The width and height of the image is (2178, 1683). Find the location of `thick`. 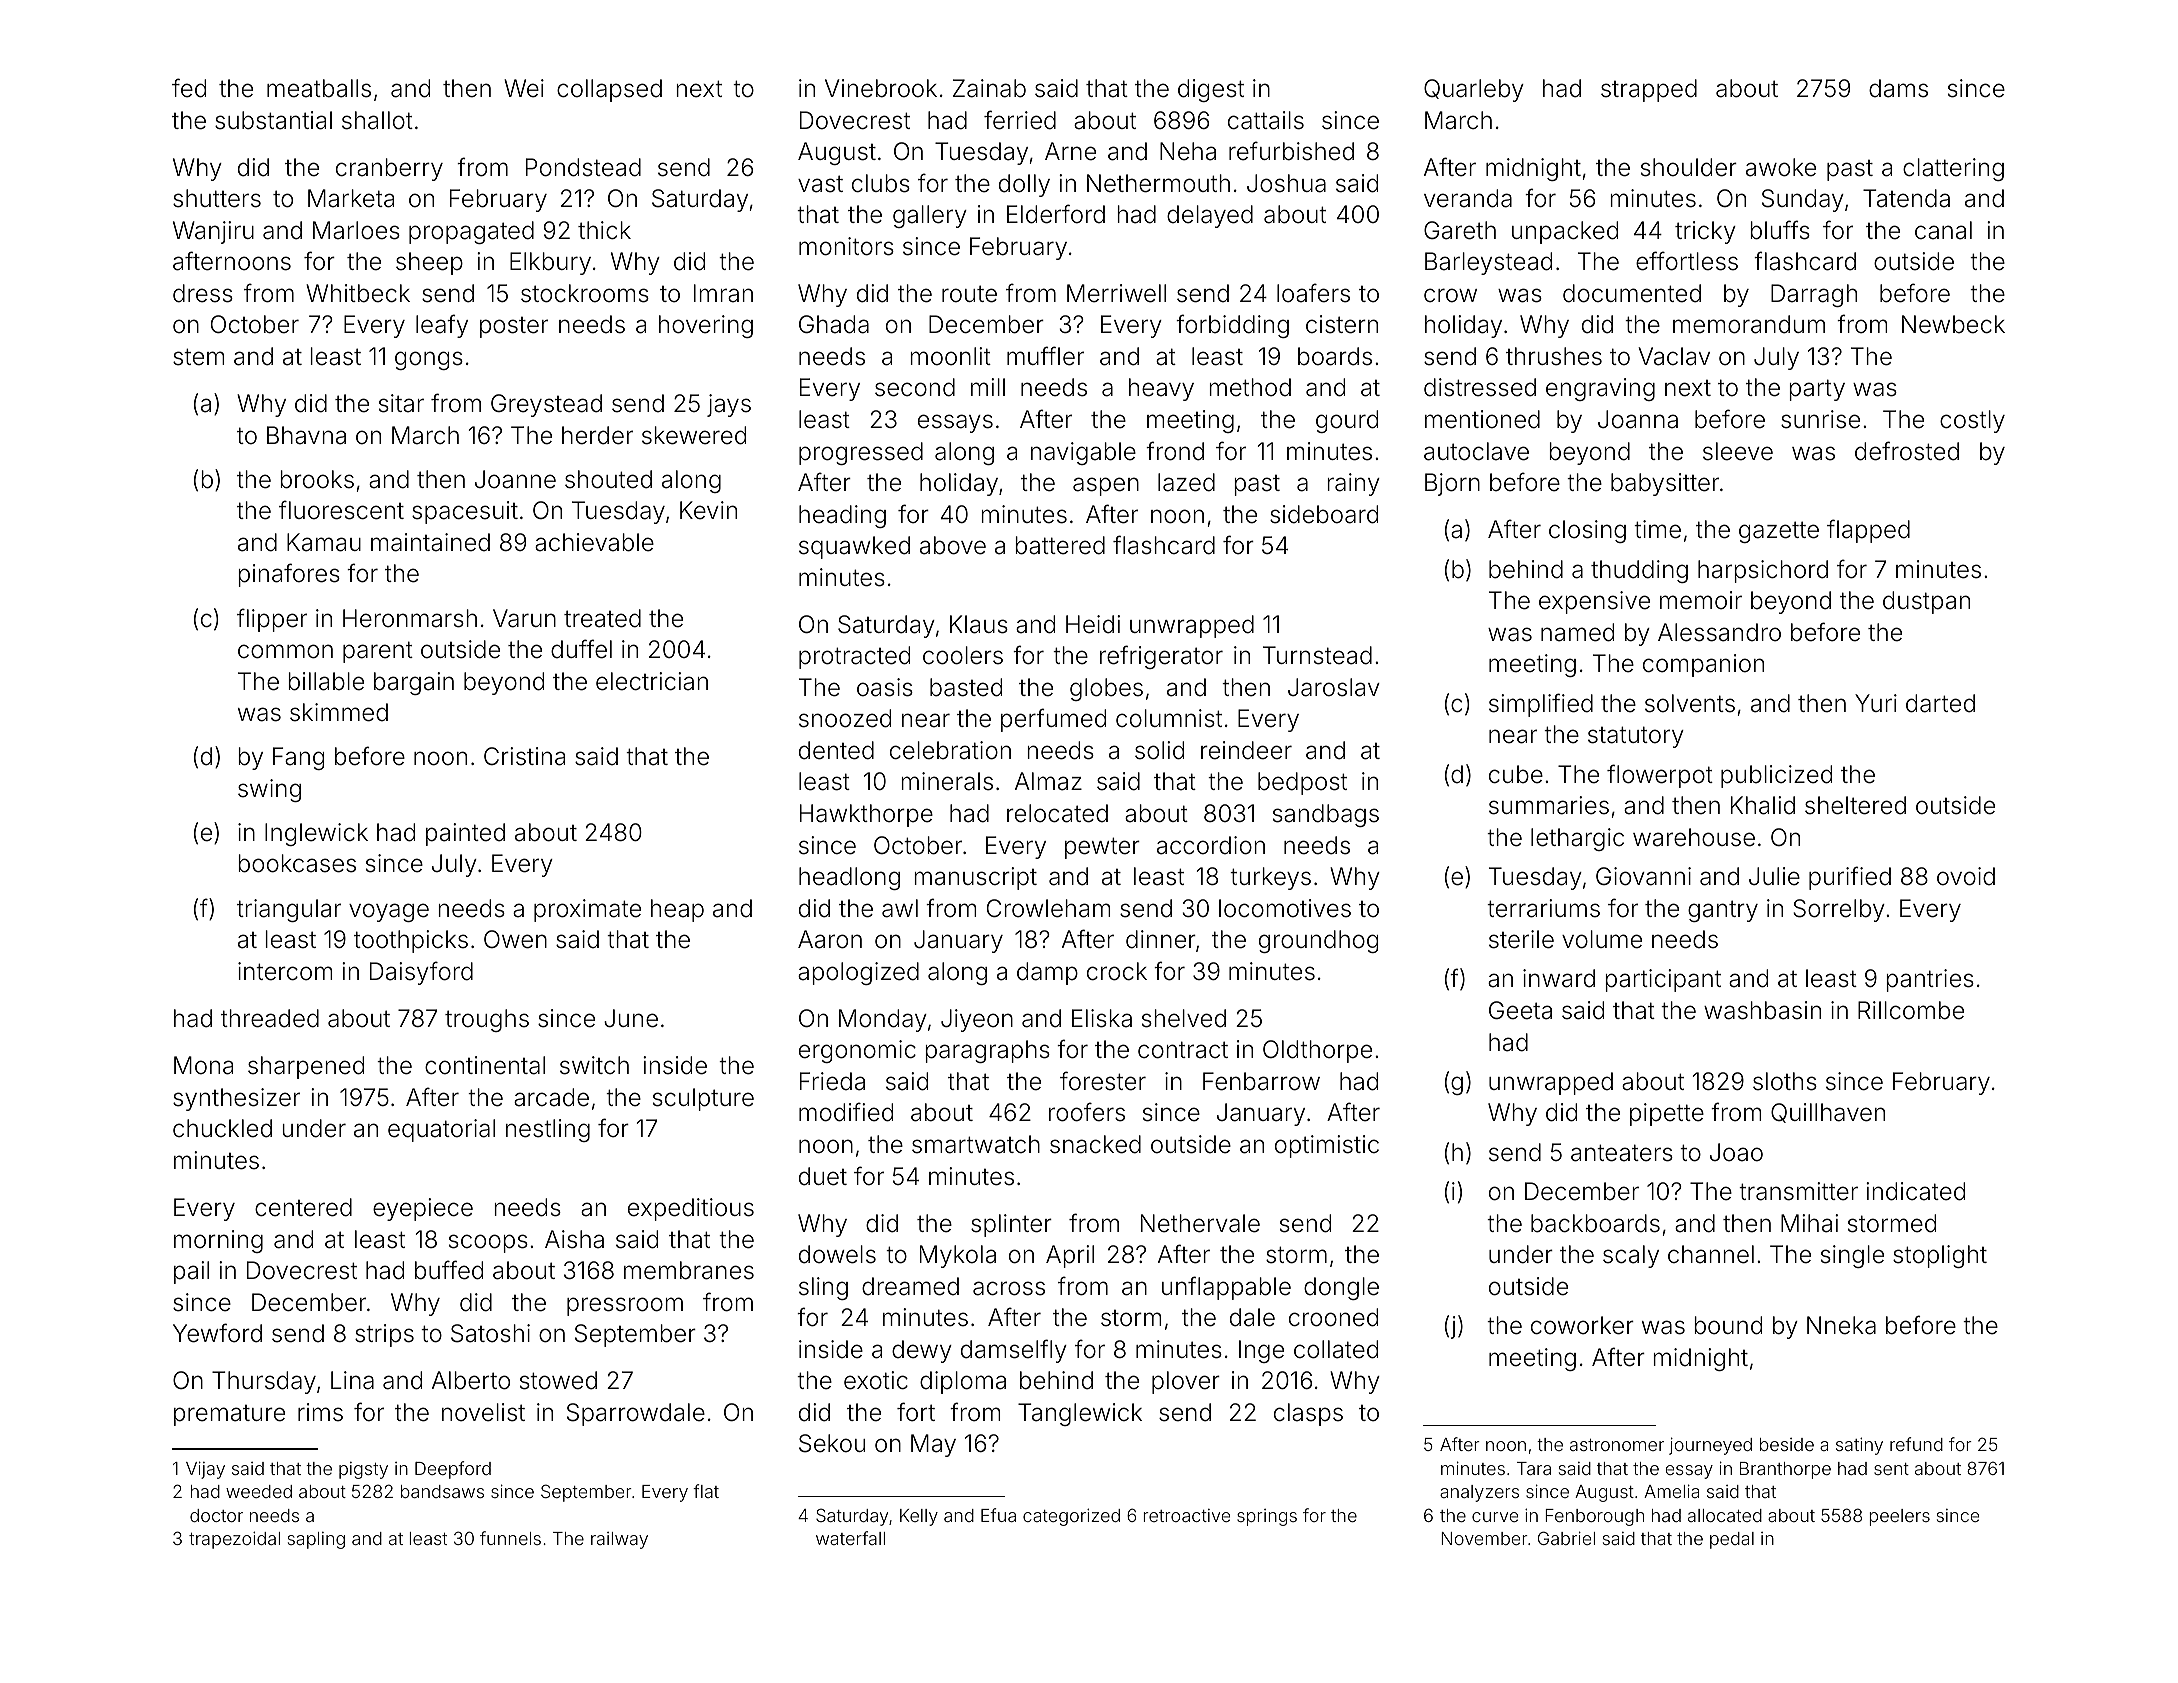

thick is located at coordinates (604, 230).
